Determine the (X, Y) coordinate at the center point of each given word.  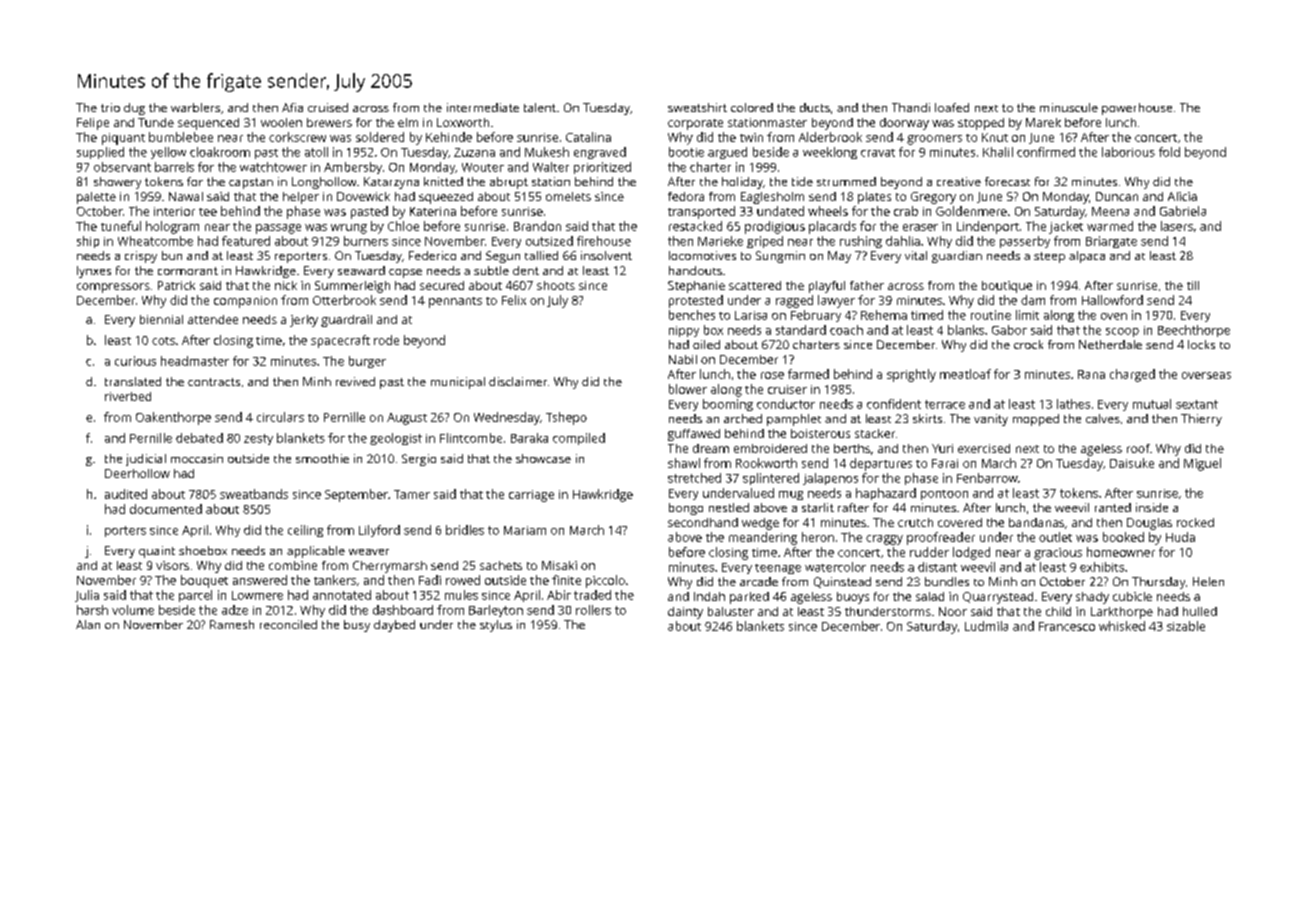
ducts (815, 107)
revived (355, 381)
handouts (695, 270)
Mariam (525, 530)
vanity (991, 420)
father (867, 285)
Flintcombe (471, 438)
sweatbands (254, 494)
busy (357, 626)
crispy (141, 257)
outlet (1055, 537)
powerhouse (1137, 109)
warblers (195, 107)
